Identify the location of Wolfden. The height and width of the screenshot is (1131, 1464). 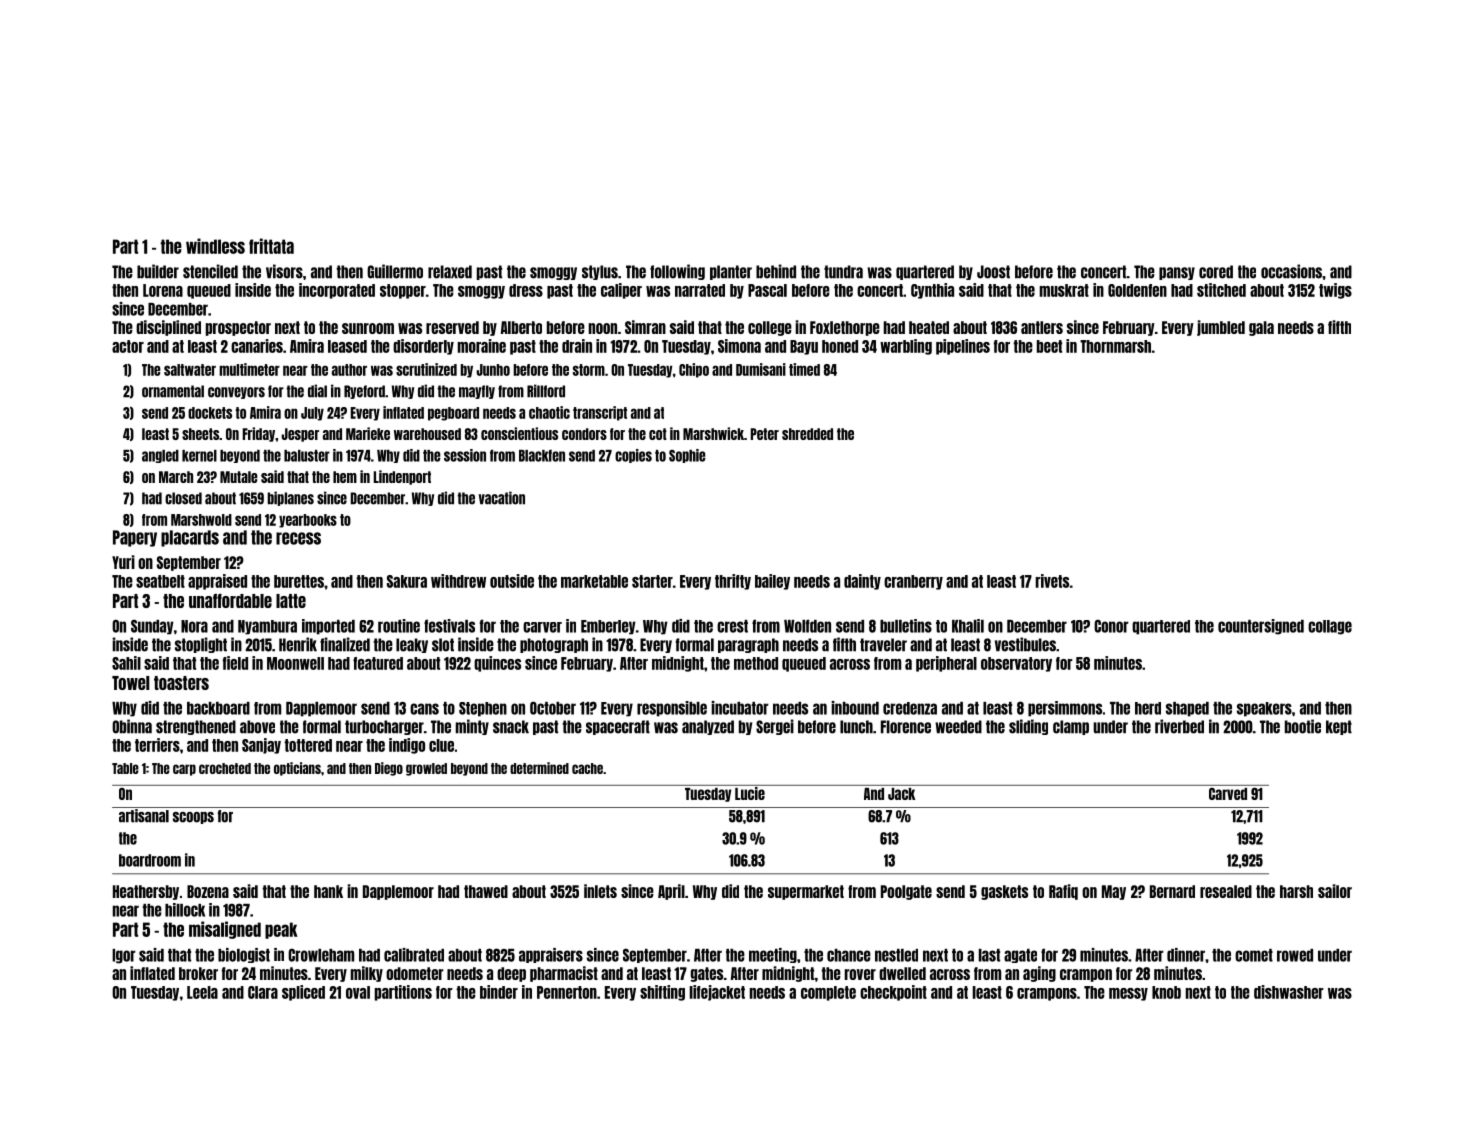
(807, 626).
